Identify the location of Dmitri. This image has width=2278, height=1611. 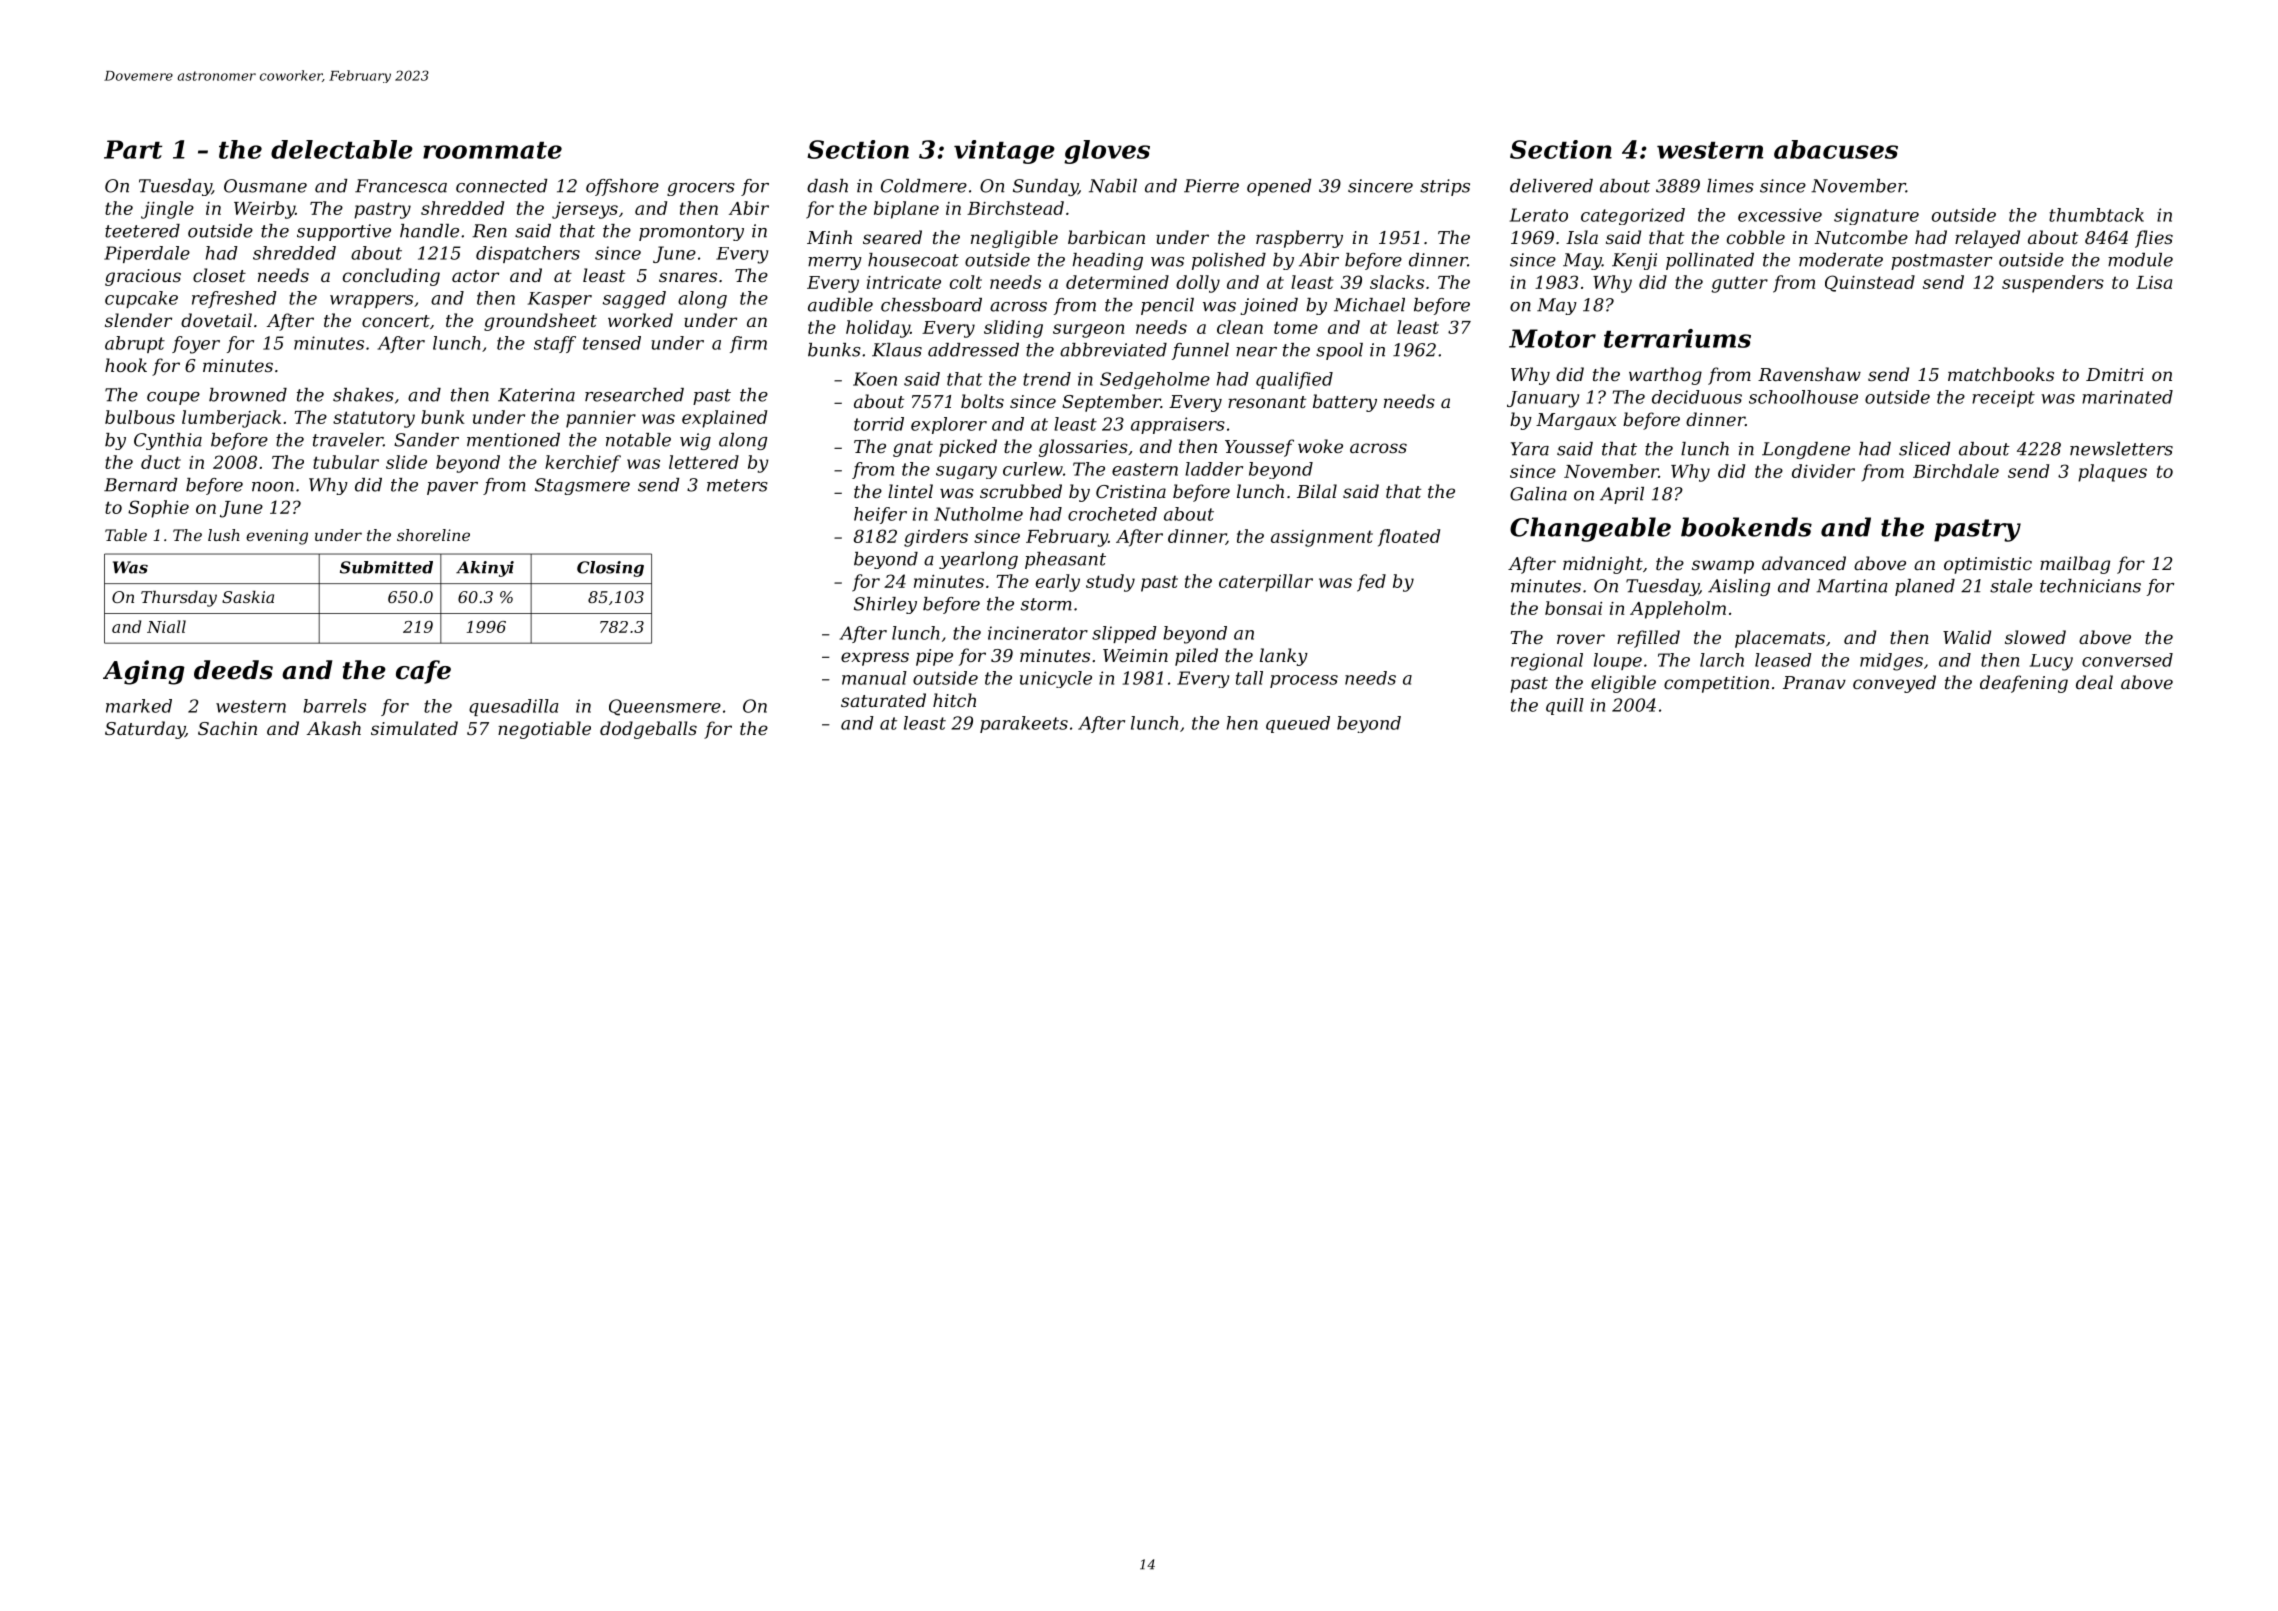
(2115, 374).
